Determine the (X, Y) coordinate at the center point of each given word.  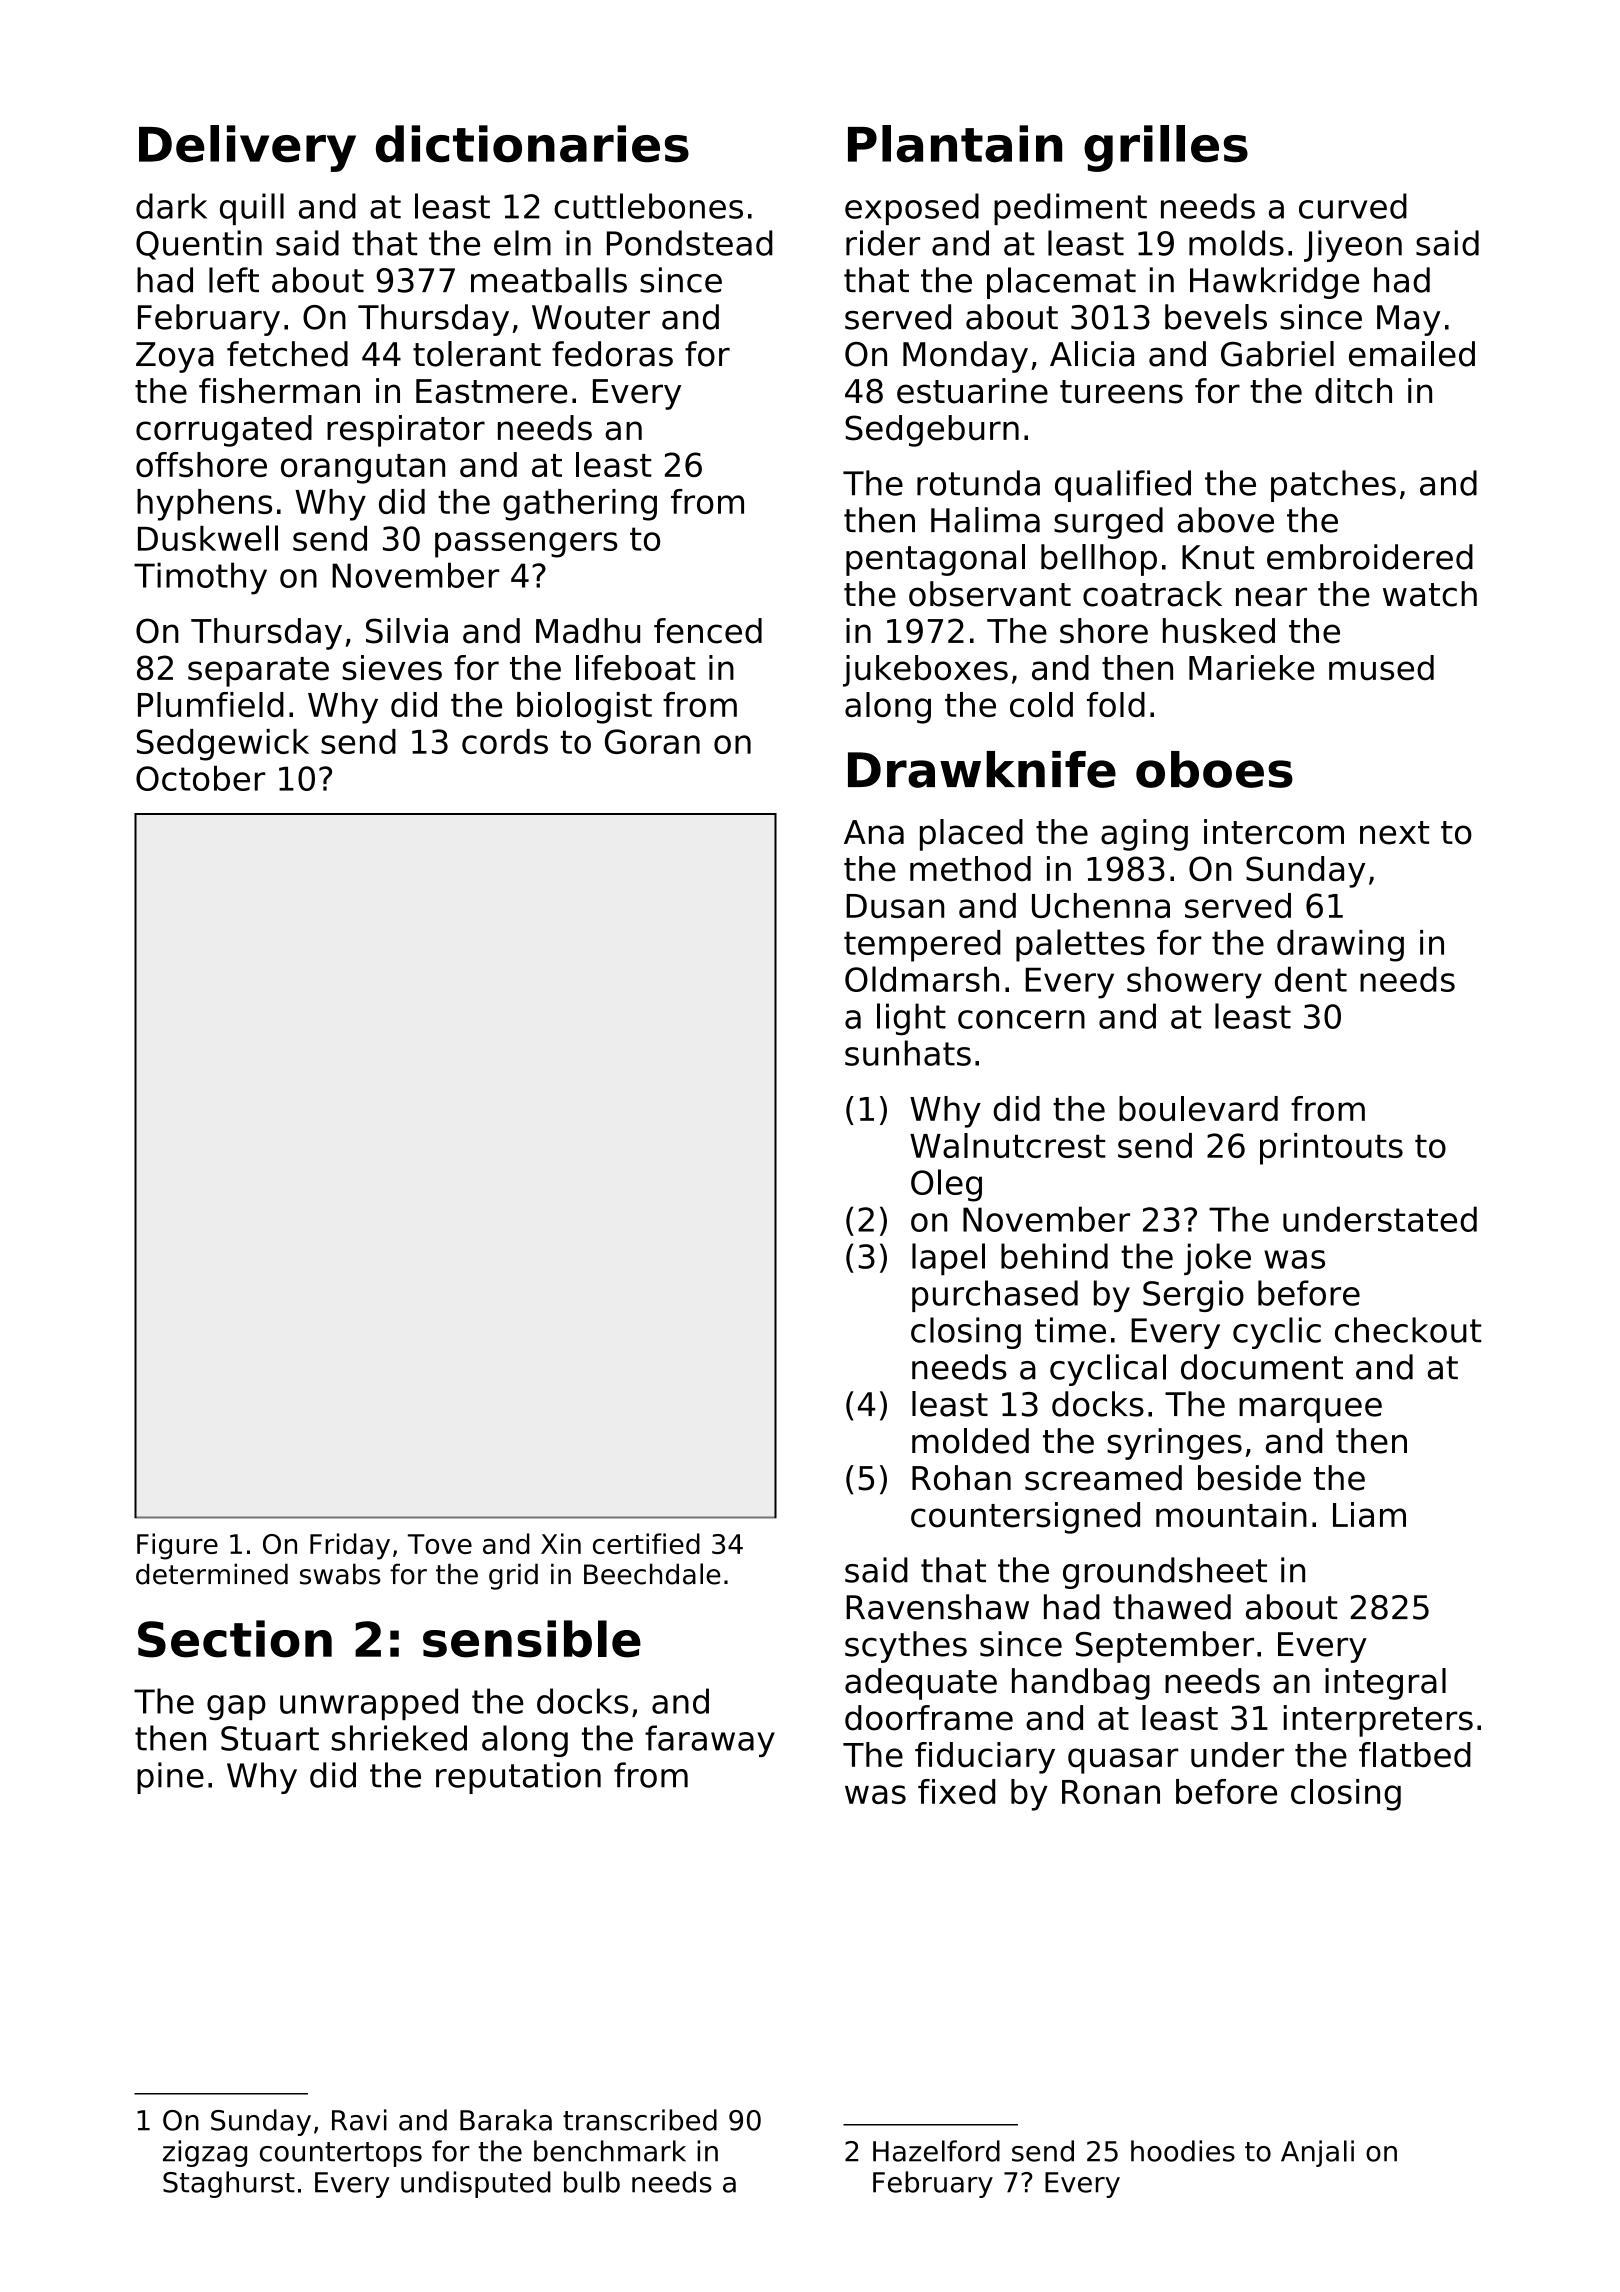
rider (883, 243)
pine (170, 1778)
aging (1144, 835)
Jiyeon (1353, 246)
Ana (874, 832)
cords (505, 741)
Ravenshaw (937, 1607)
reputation (518, 1778)
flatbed (1415, 1755)
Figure (177, 1546)
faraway (710, 1741)
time (1070, 1330)
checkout (1408, 1330)
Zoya (175, 357)
